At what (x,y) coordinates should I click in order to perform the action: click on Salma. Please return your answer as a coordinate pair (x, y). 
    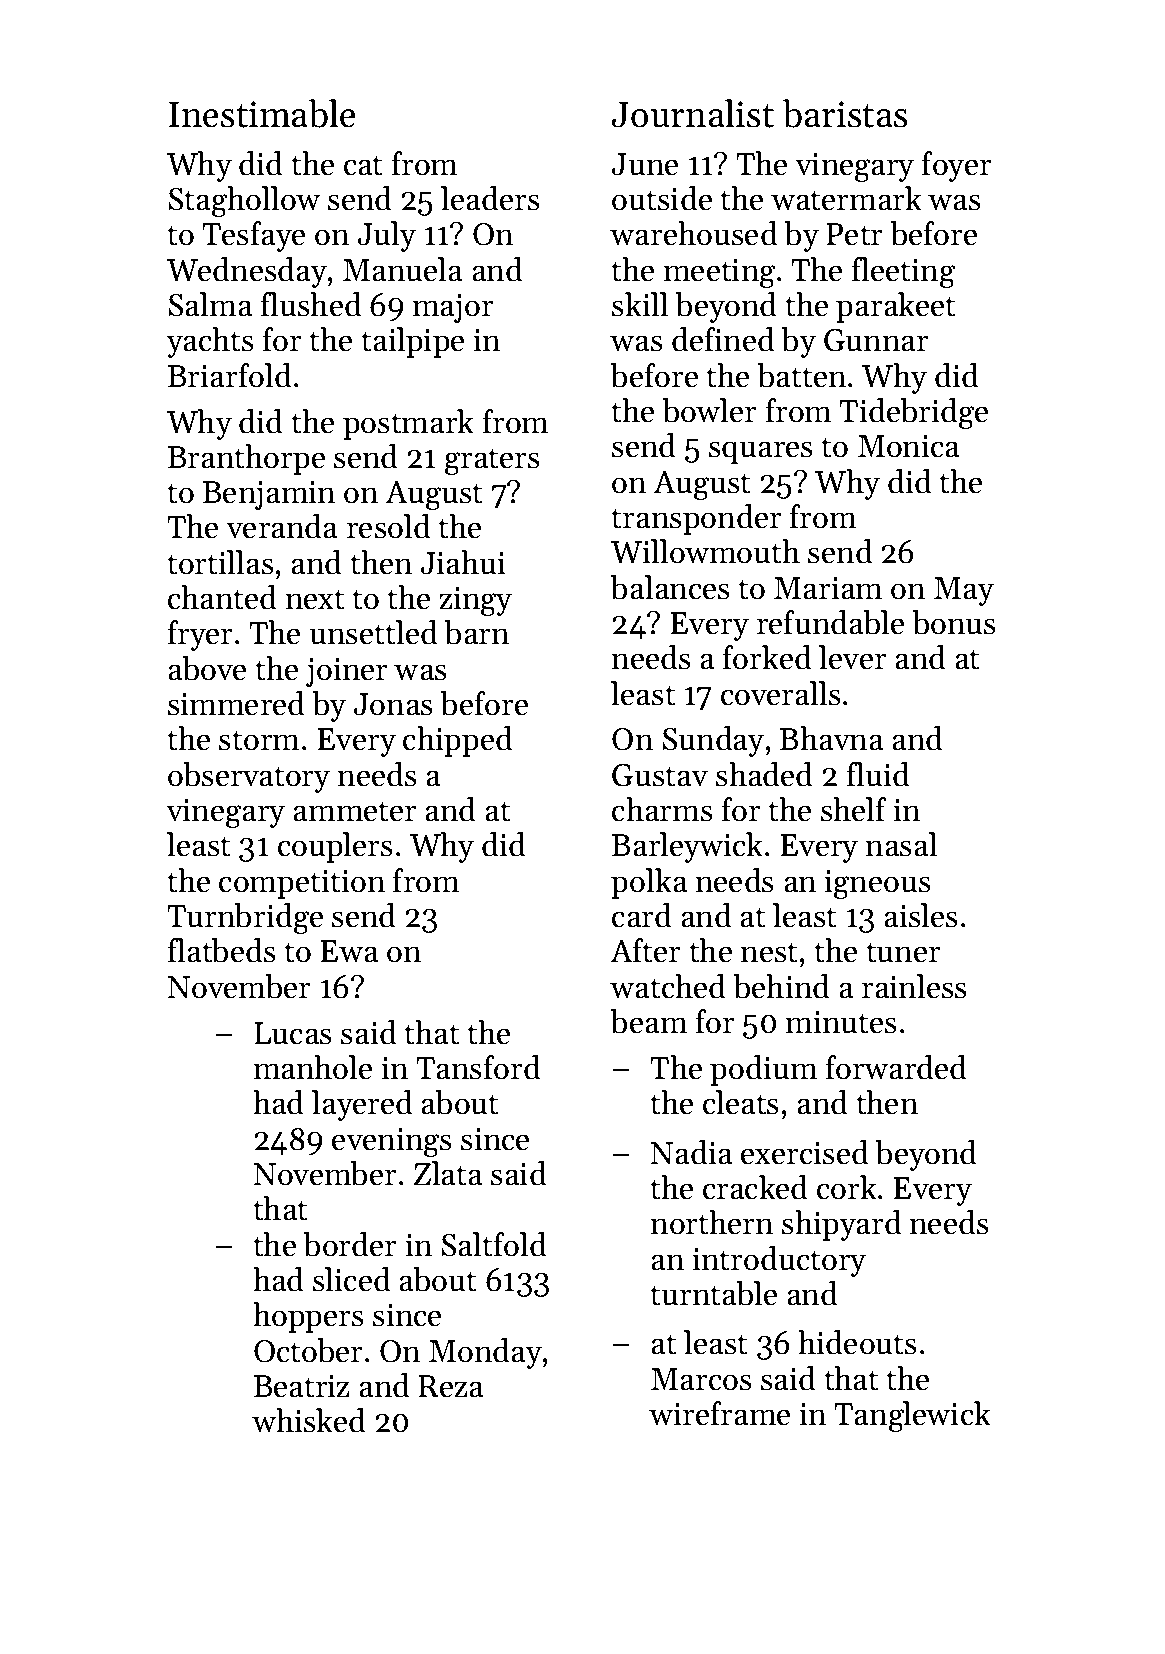
    Looking at the image, I should click on (210, 304).
